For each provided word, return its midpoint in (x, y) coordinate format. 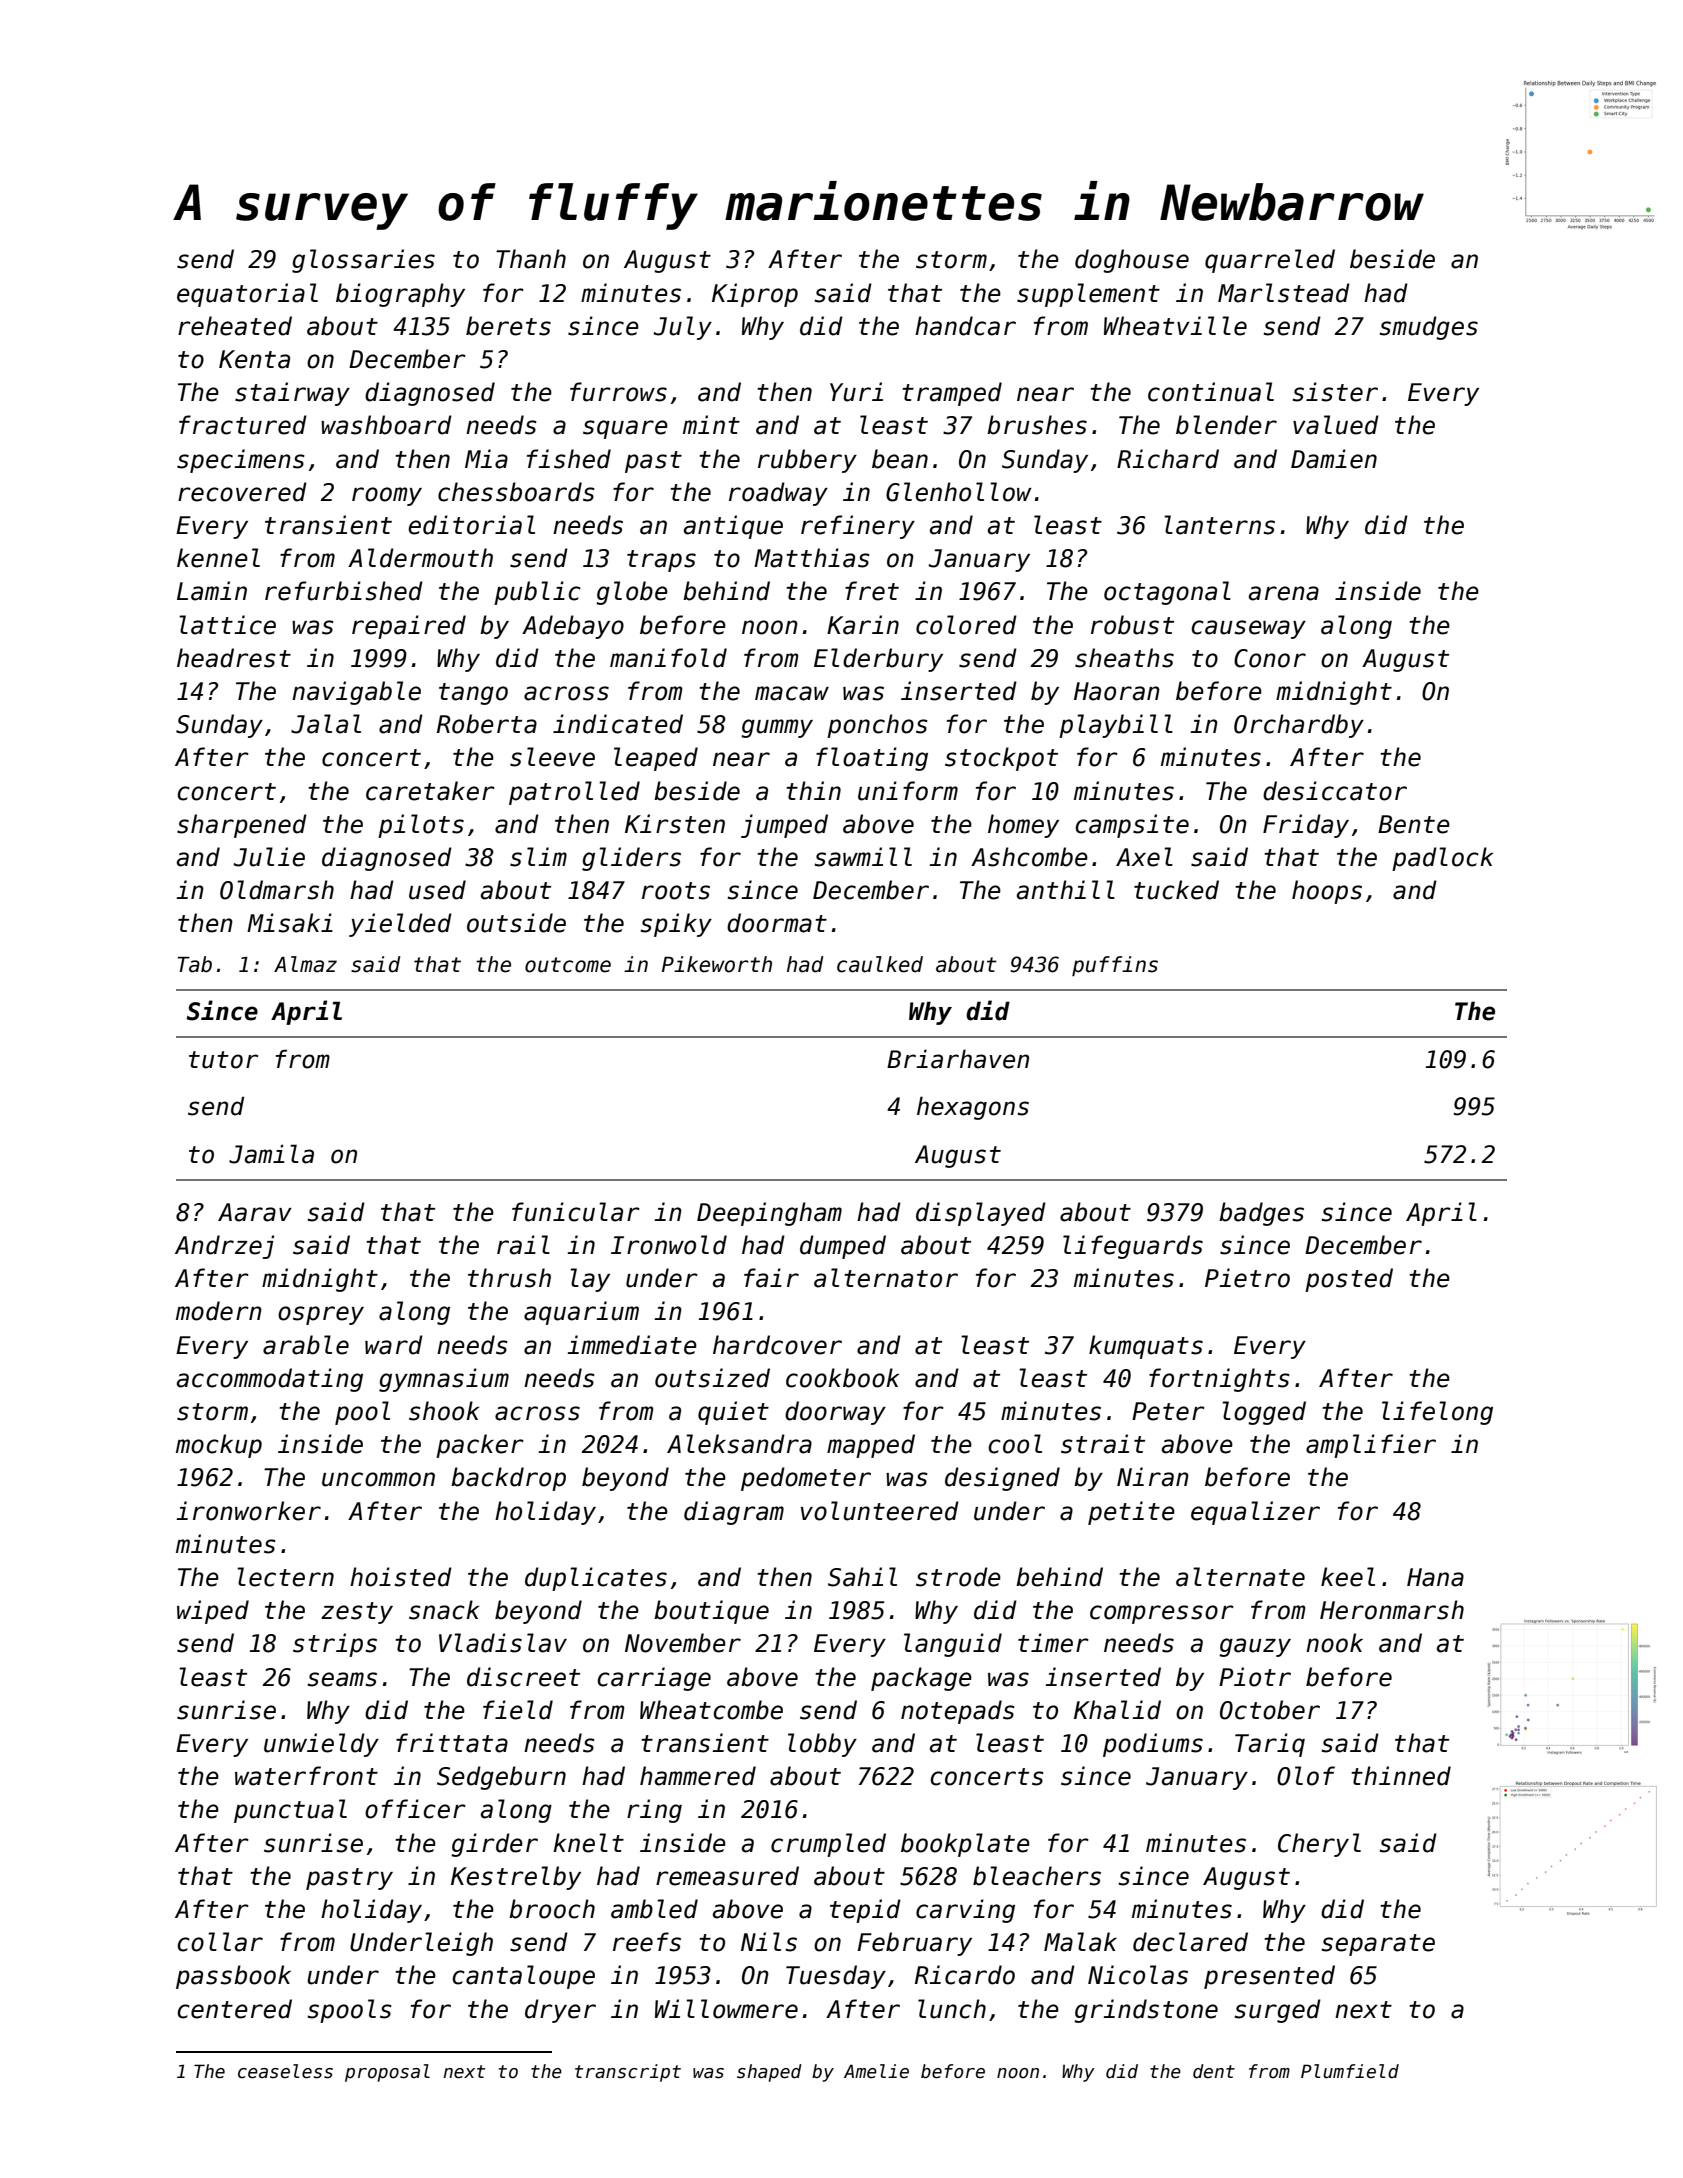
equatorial (247, 295)
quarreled (1270, 261)
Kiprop (755, 295)
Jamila (271, 1154)
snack (444, 1610)
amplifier (1371, 1446)
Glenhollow (959, 492)
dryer (560, 2011)
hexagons (973, 1108)
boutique (711, 1612)
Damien (1334, 459)
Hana (1435, 1577)
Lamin (212, 591)
